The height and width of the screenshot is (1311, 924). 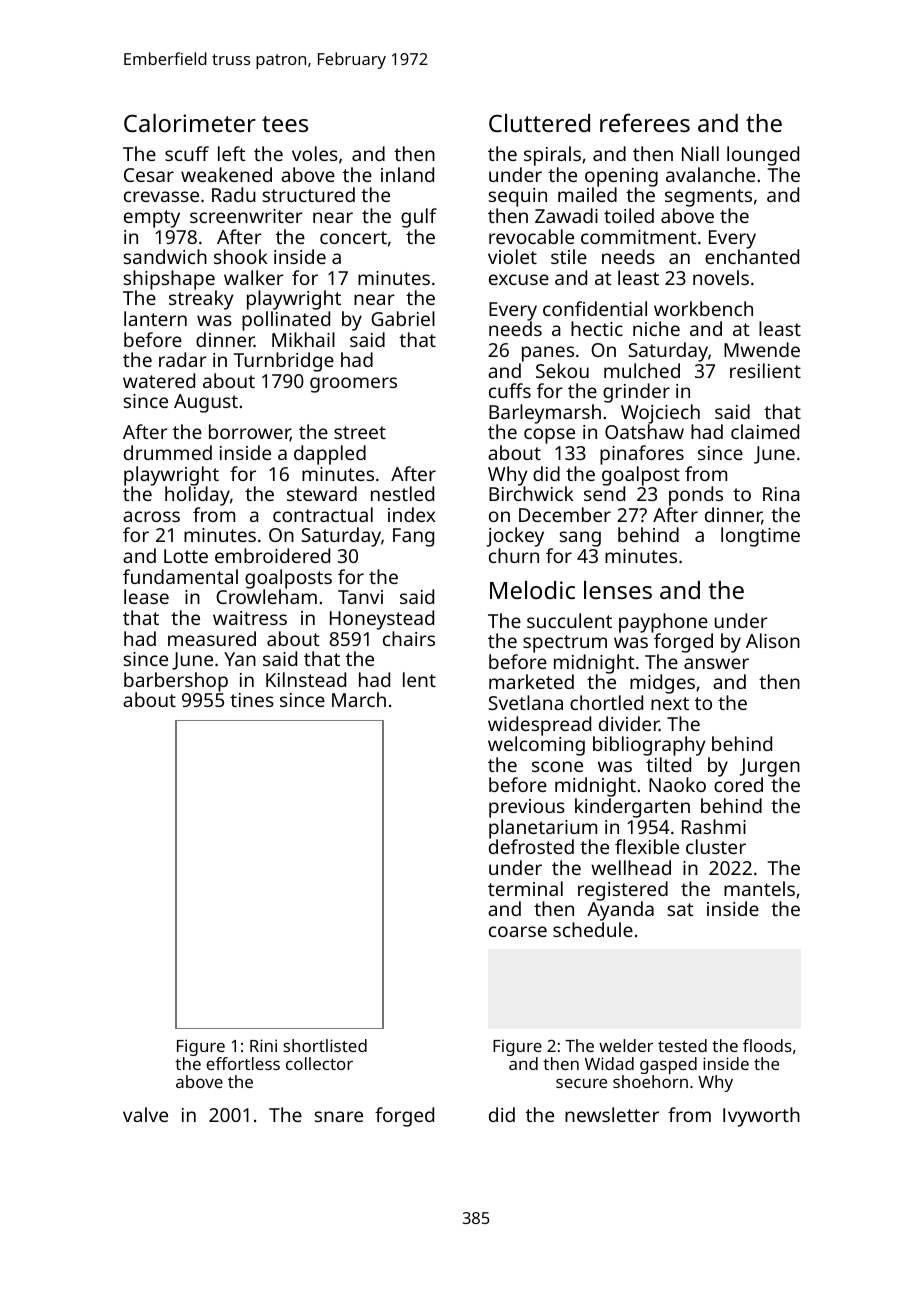 What do you see at coordinates (708, 198) in the screenshot?
I see `segments` at bounding box center [708, 198].
